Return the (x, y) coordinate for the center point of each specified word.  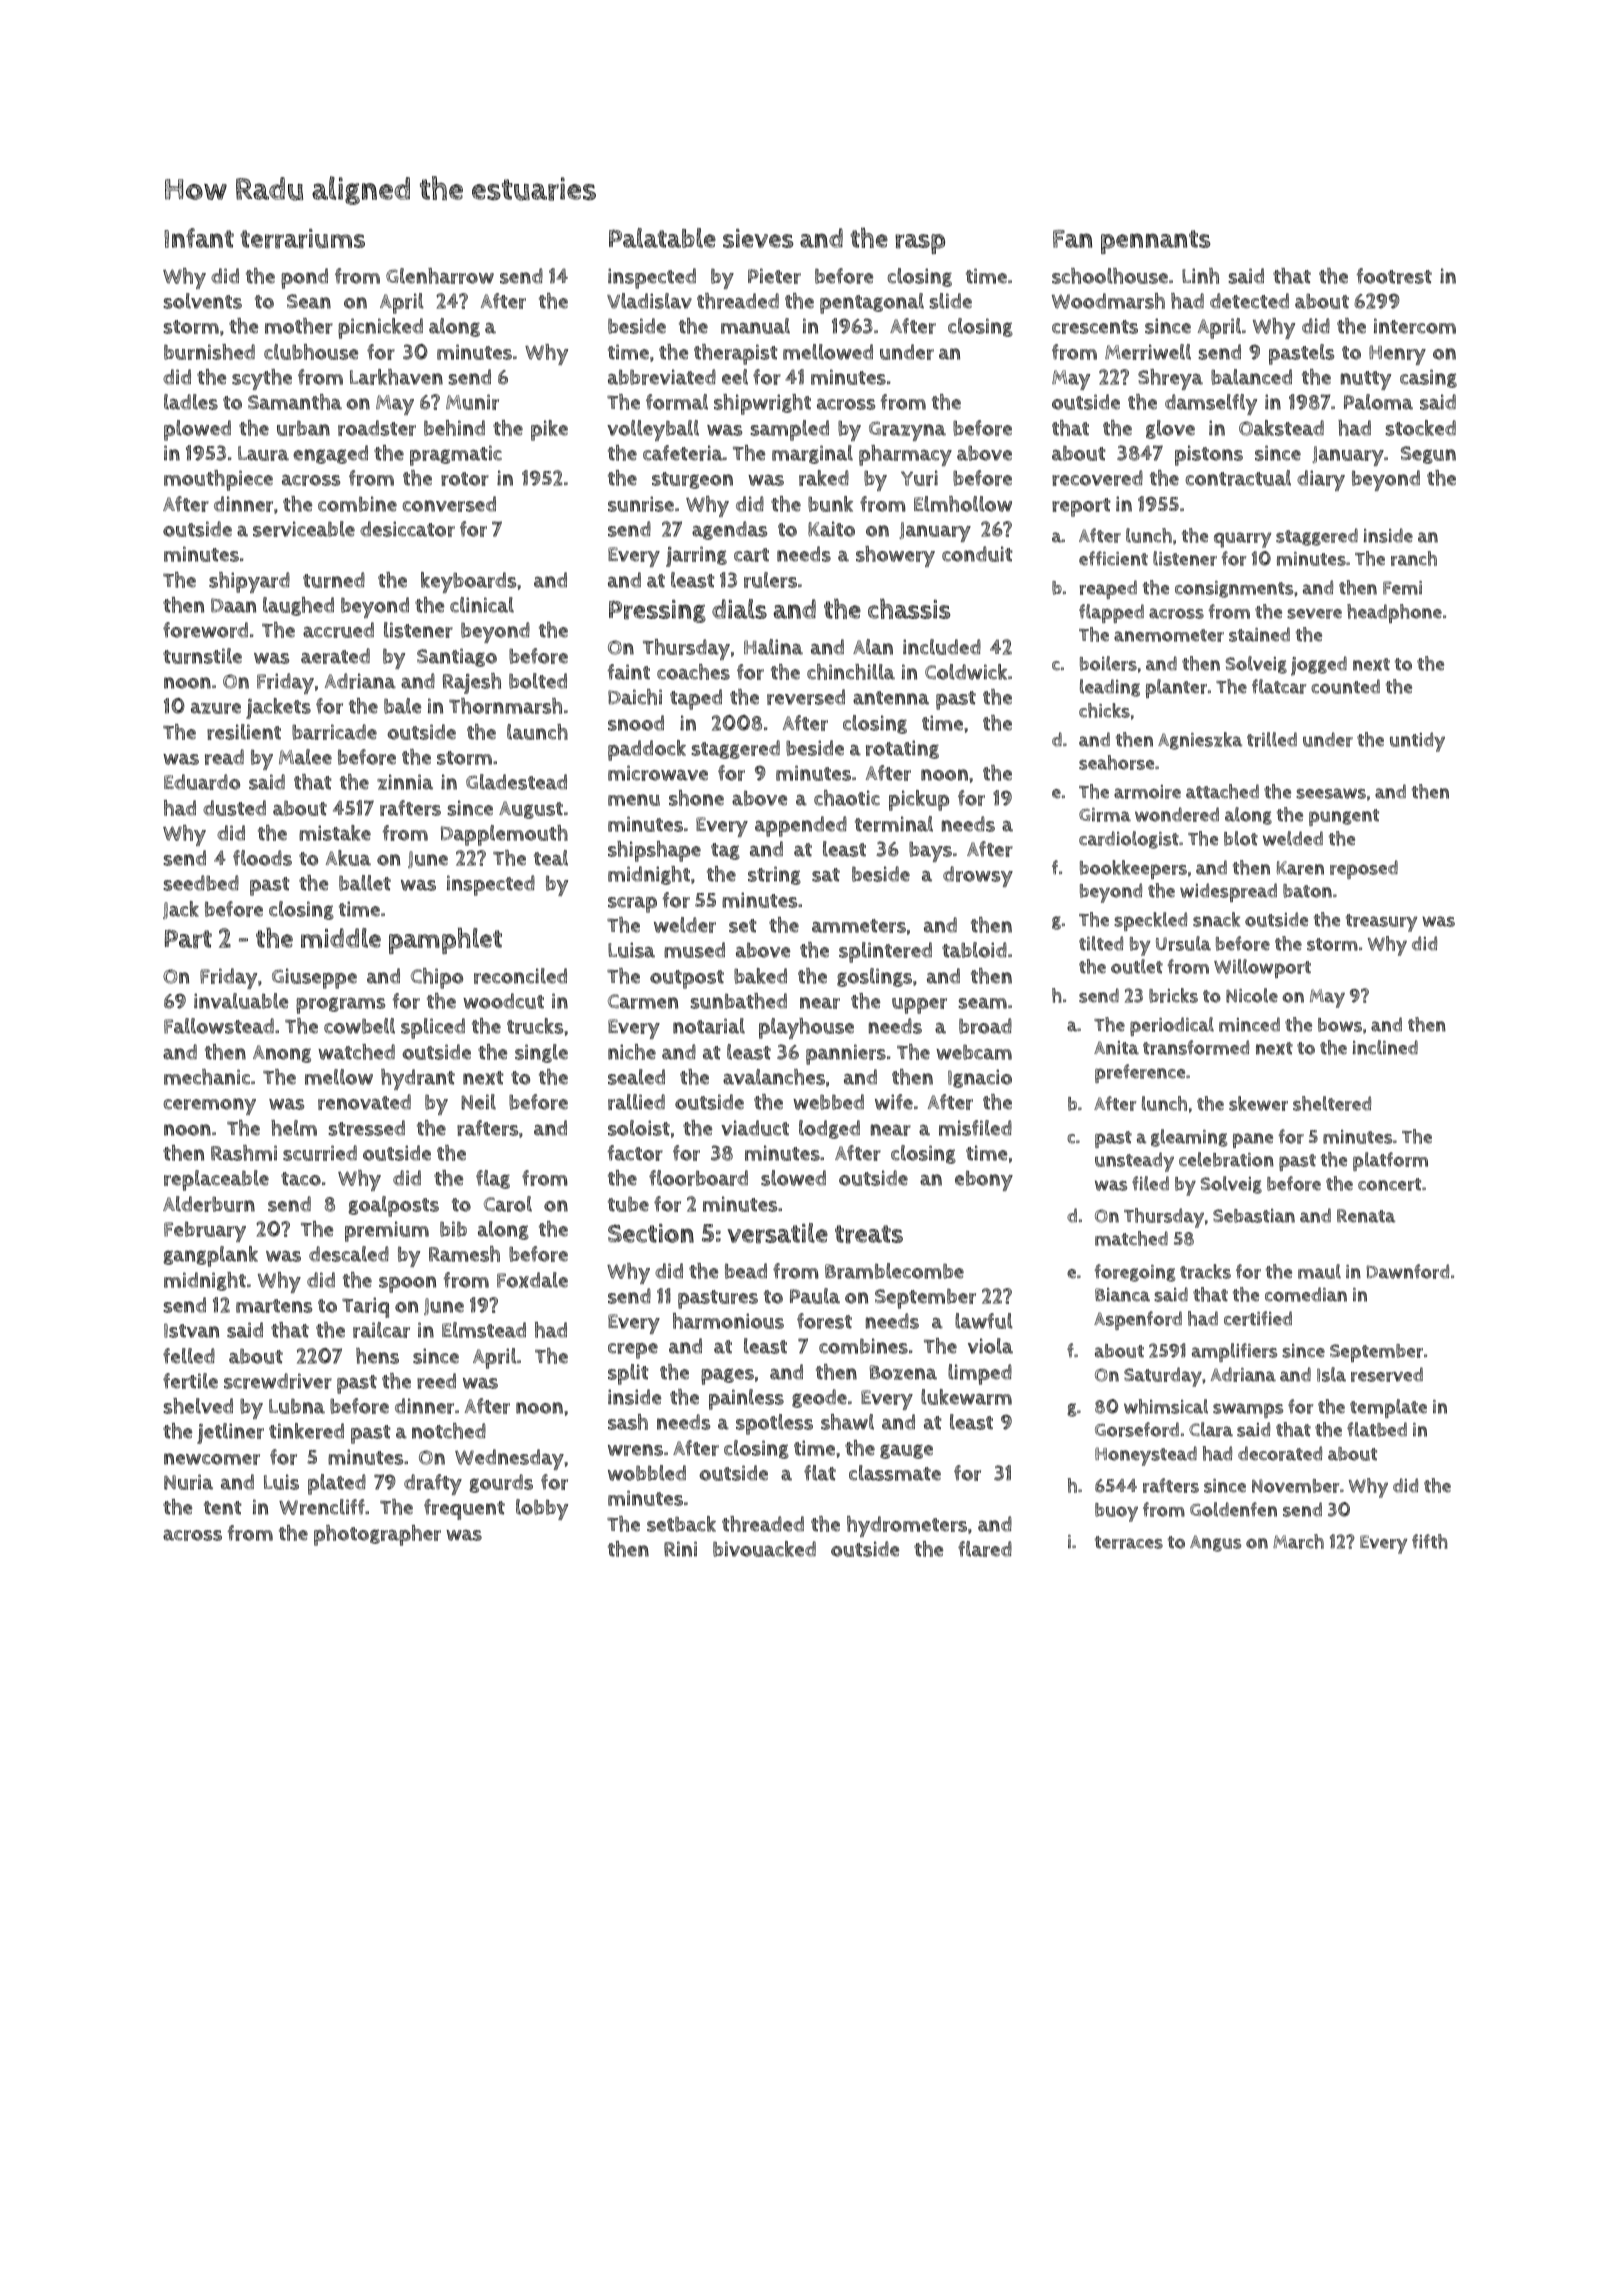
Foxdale (532, 1280)
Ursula (1183, 943)
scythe (262, 379)
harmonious (728, 1321)
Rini (680, 1549)
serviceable (304, 529)
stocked (1420, 428)
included (942, 647)
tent (223, 1508)
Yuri (919, 478)
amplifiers (1234, 1352)
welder (685, 925)
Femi (1402, 588)
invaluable (241, 1001)
